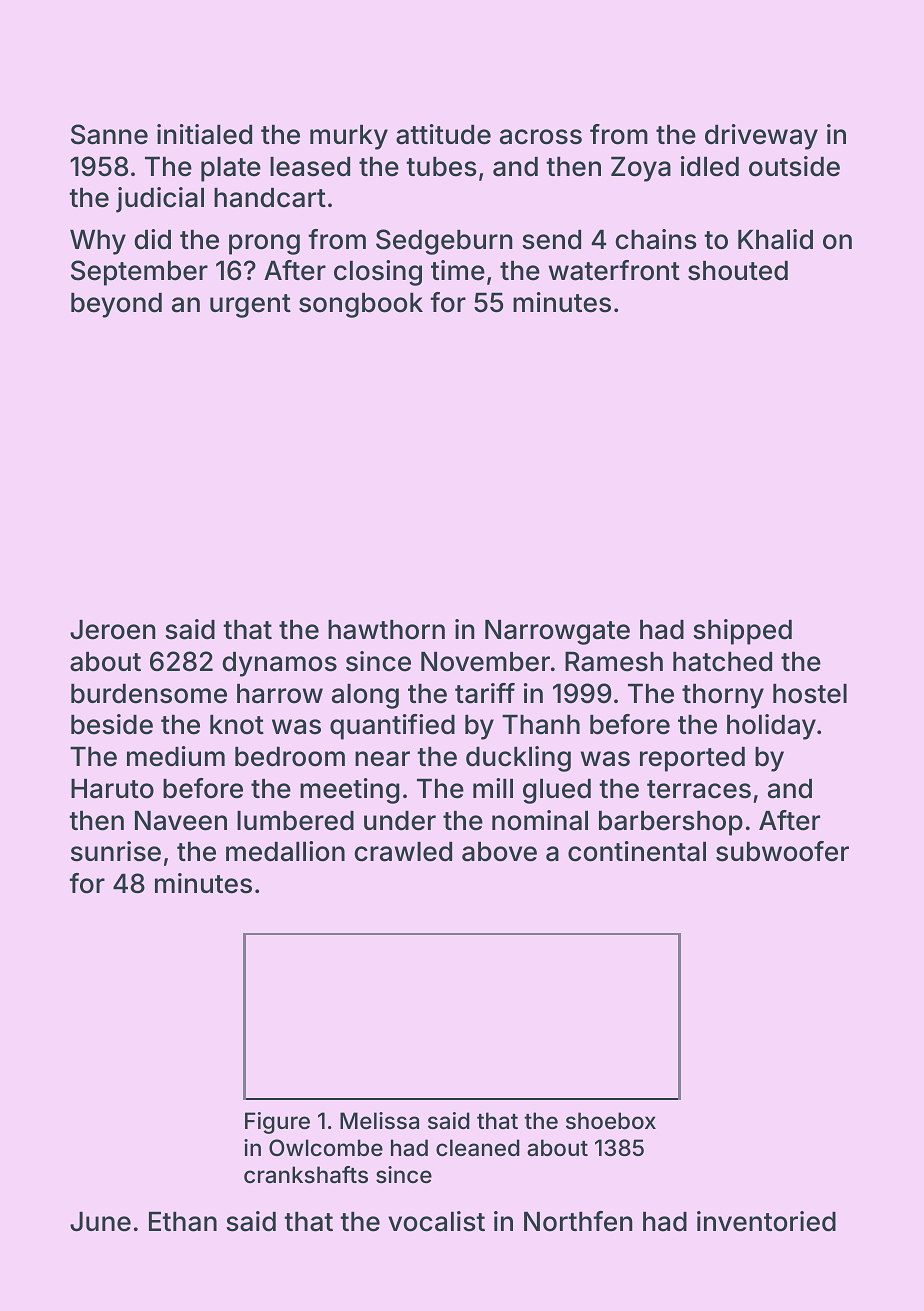 This screenshot has height=1311, width=924. What do you see at coordinates (738, 271) in the screenshot?
I see `shouted` at bounding box center [738, 271].
